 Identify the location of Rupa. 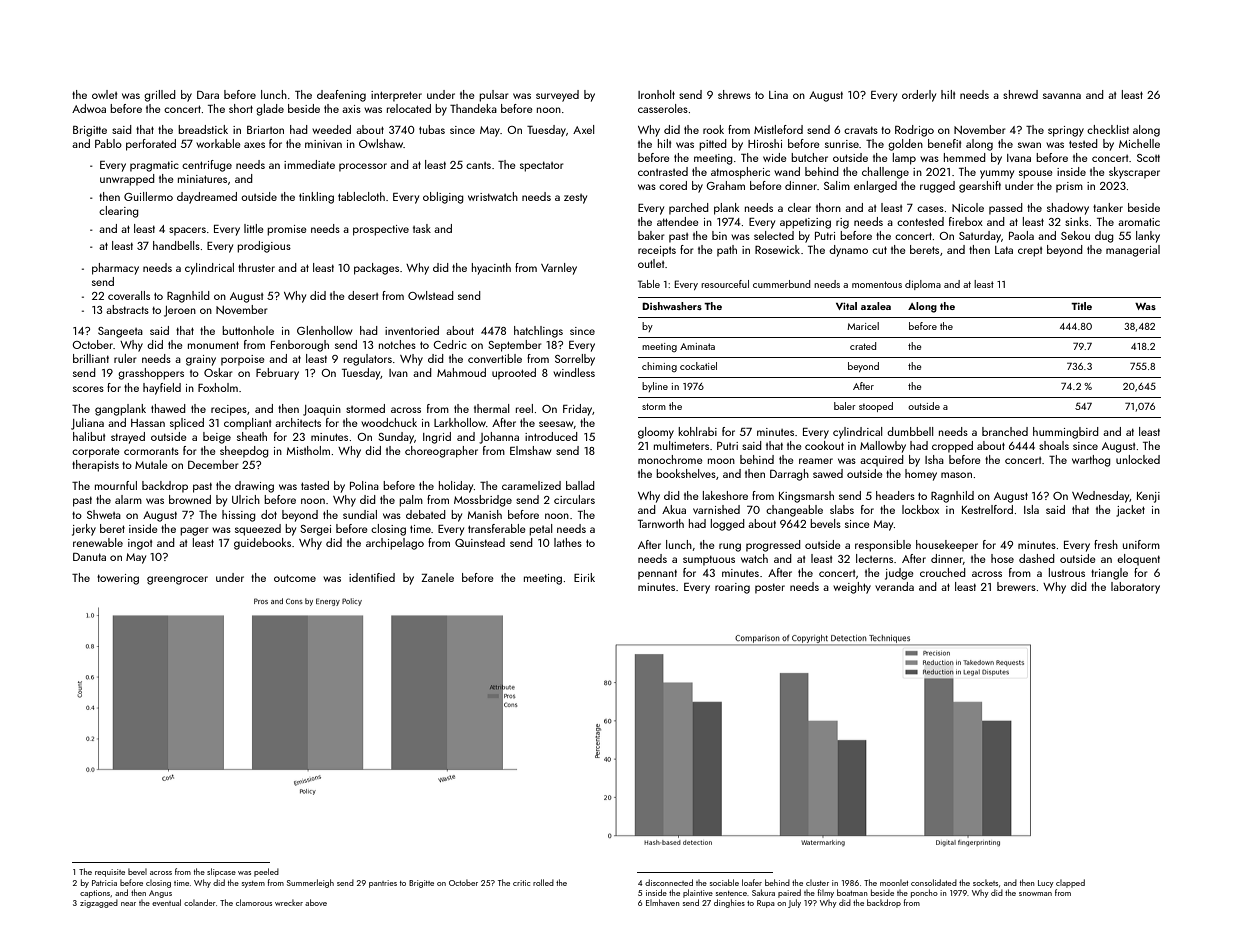
(766, 904).
